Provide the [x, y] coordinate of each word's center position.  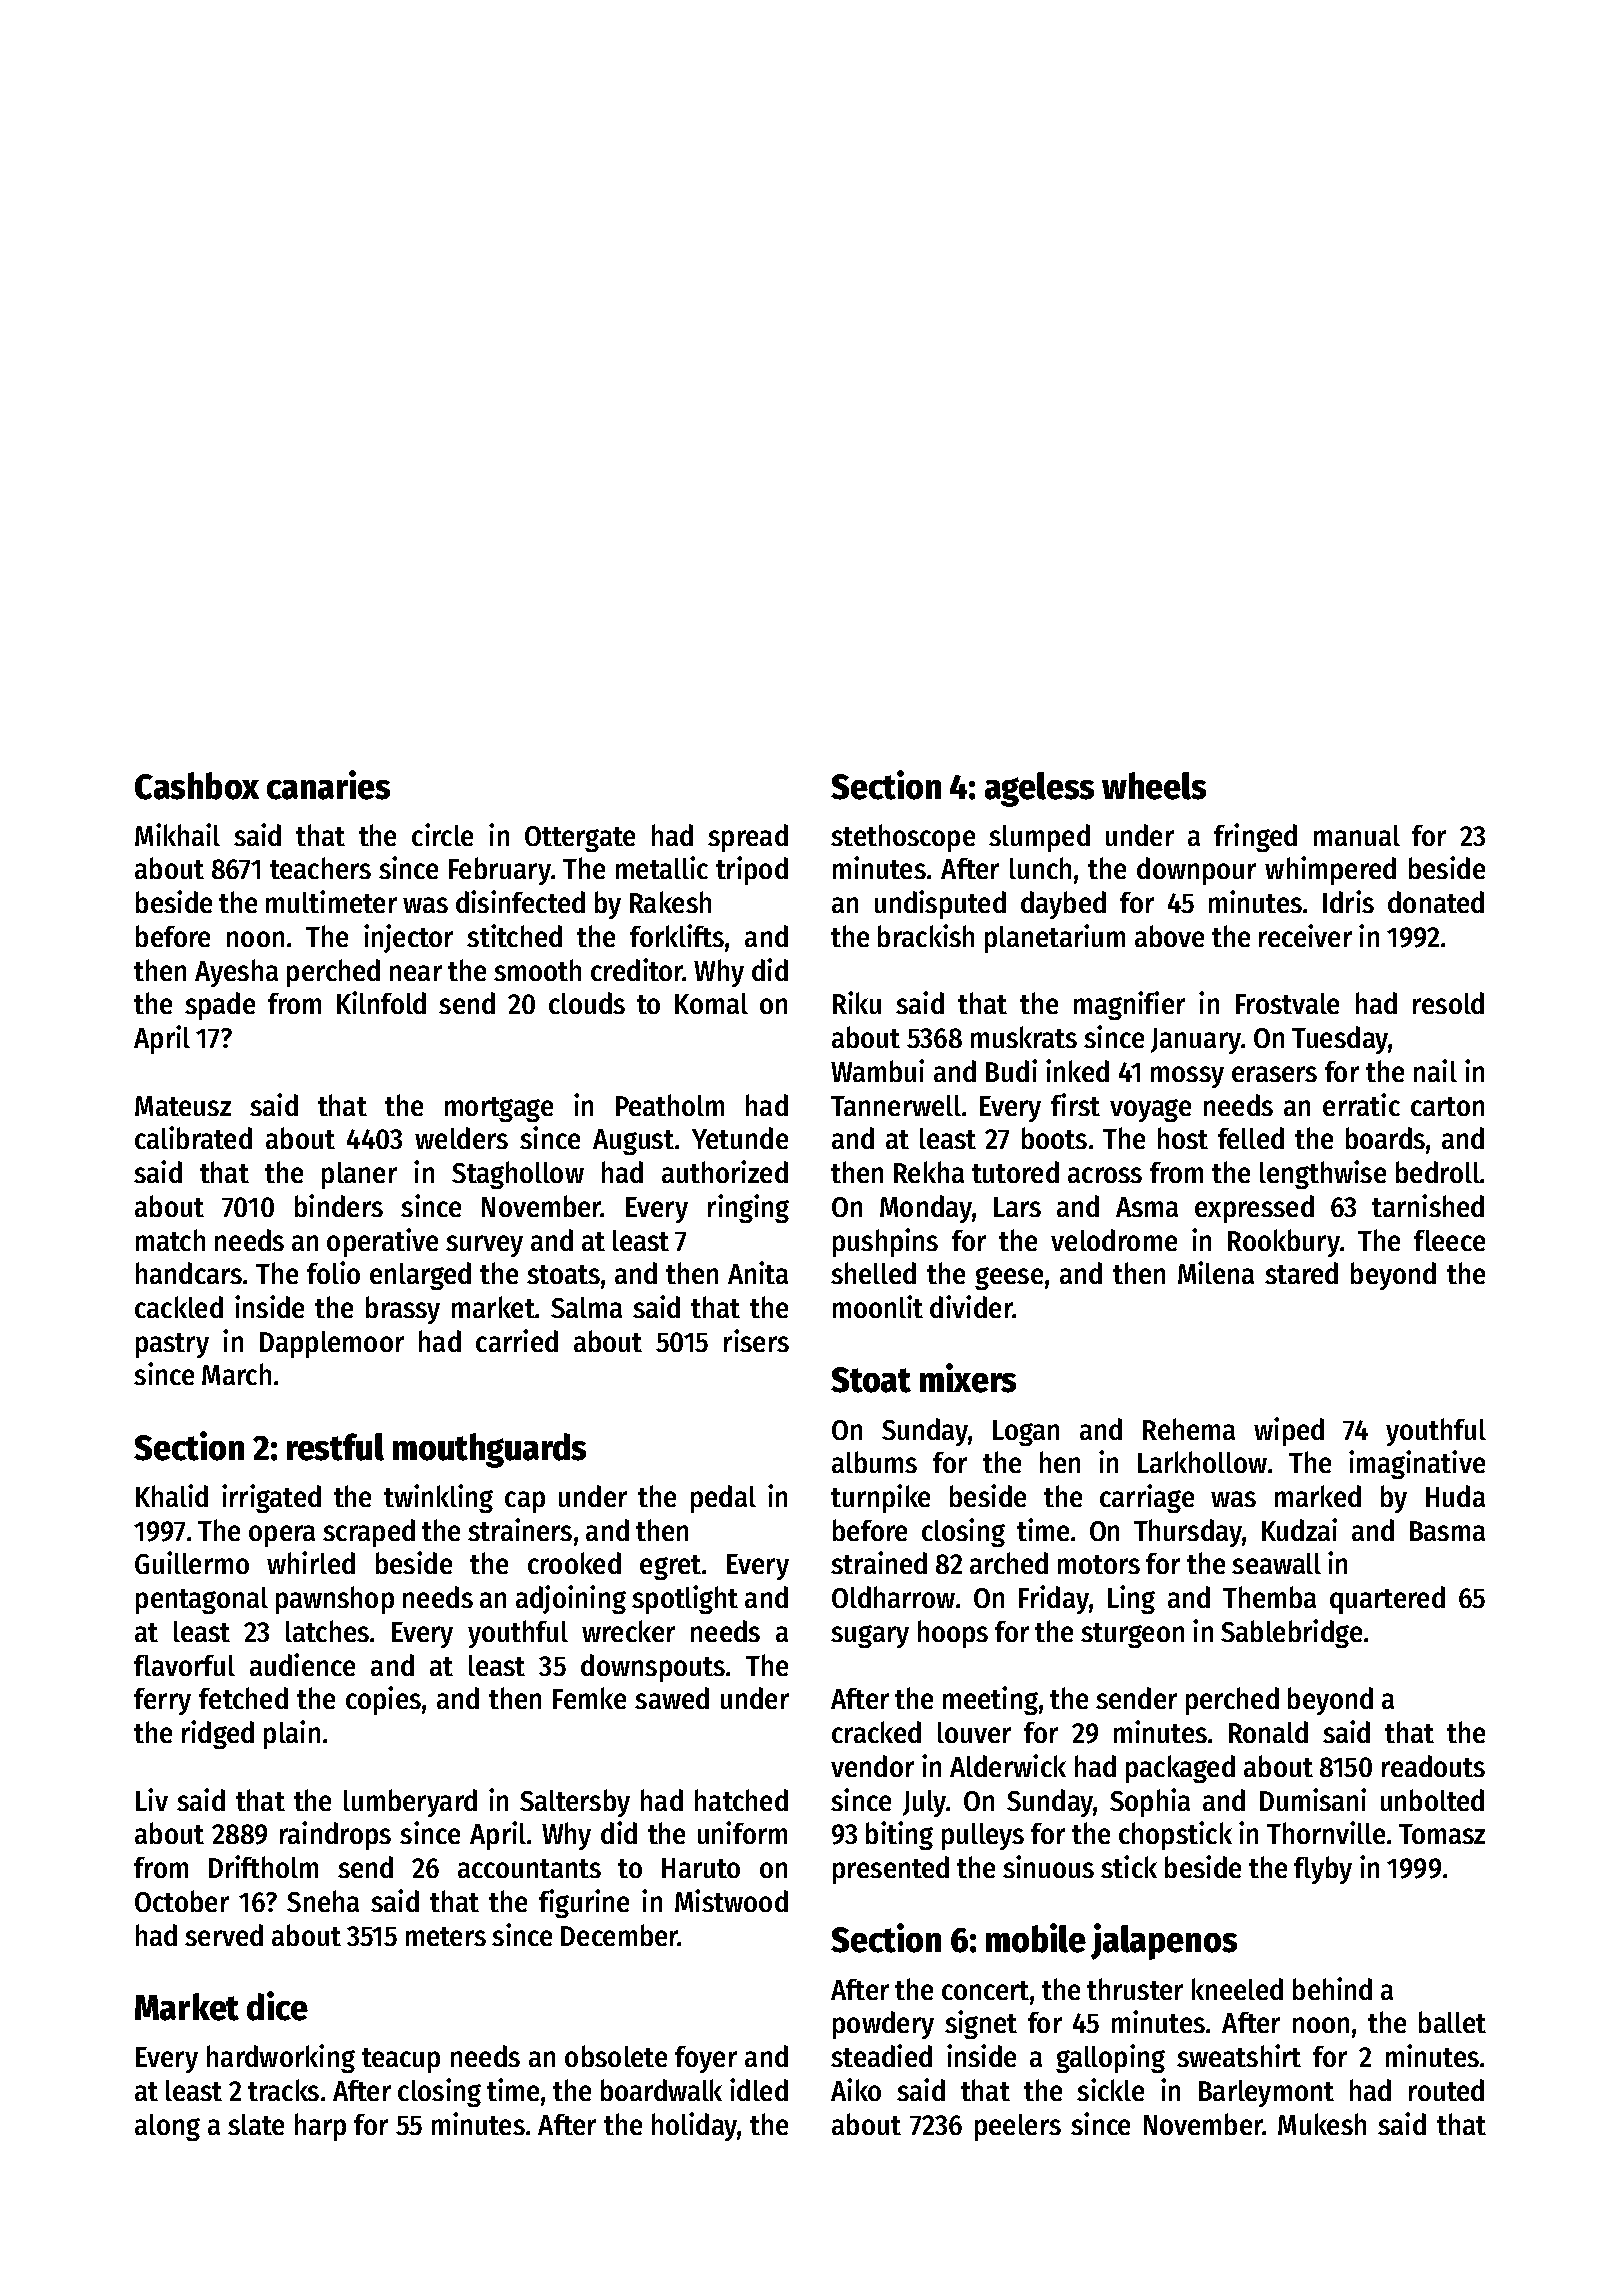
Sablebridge [1291, 1633]
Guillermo [192, 1562]
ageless [1039, 789]
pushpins [885, 1242]
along [167, 2127]
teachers [320, 868]
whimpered [1330, 870]
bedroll [1438, 1172]
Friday [1054, 1599]
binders [339, 1205]
